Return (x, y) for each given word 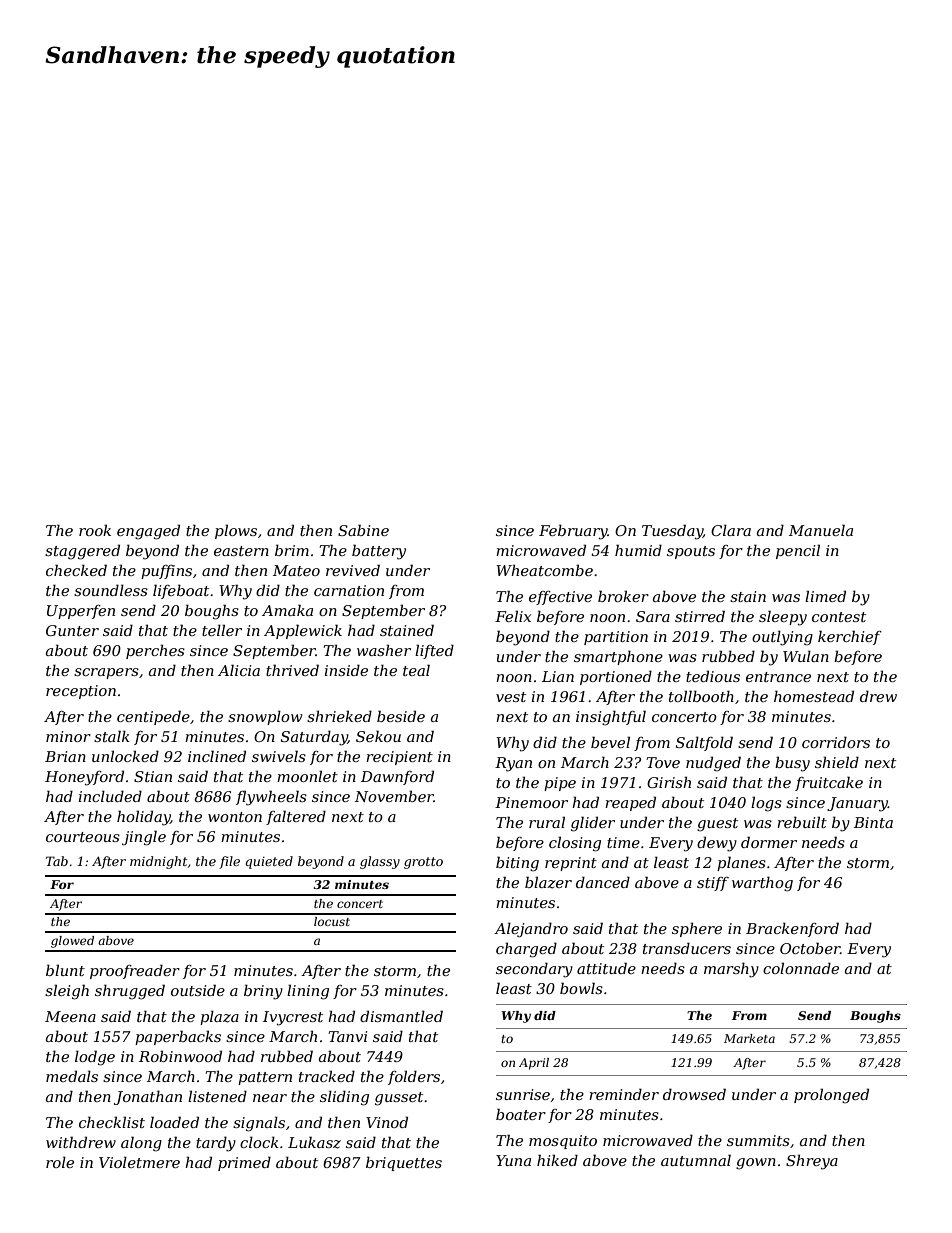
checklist (112, 1122)
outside (198, 990)
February (573, 532)
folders (414, 1077)
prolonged (831, 1096)
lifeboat (181, 591)
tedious (713, 676)
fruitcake (829, 783)
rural (547, 822)
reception (81, 692)
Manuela (821, 530)
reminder (624, 1094)
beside (401, 716)
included (110, 796)
